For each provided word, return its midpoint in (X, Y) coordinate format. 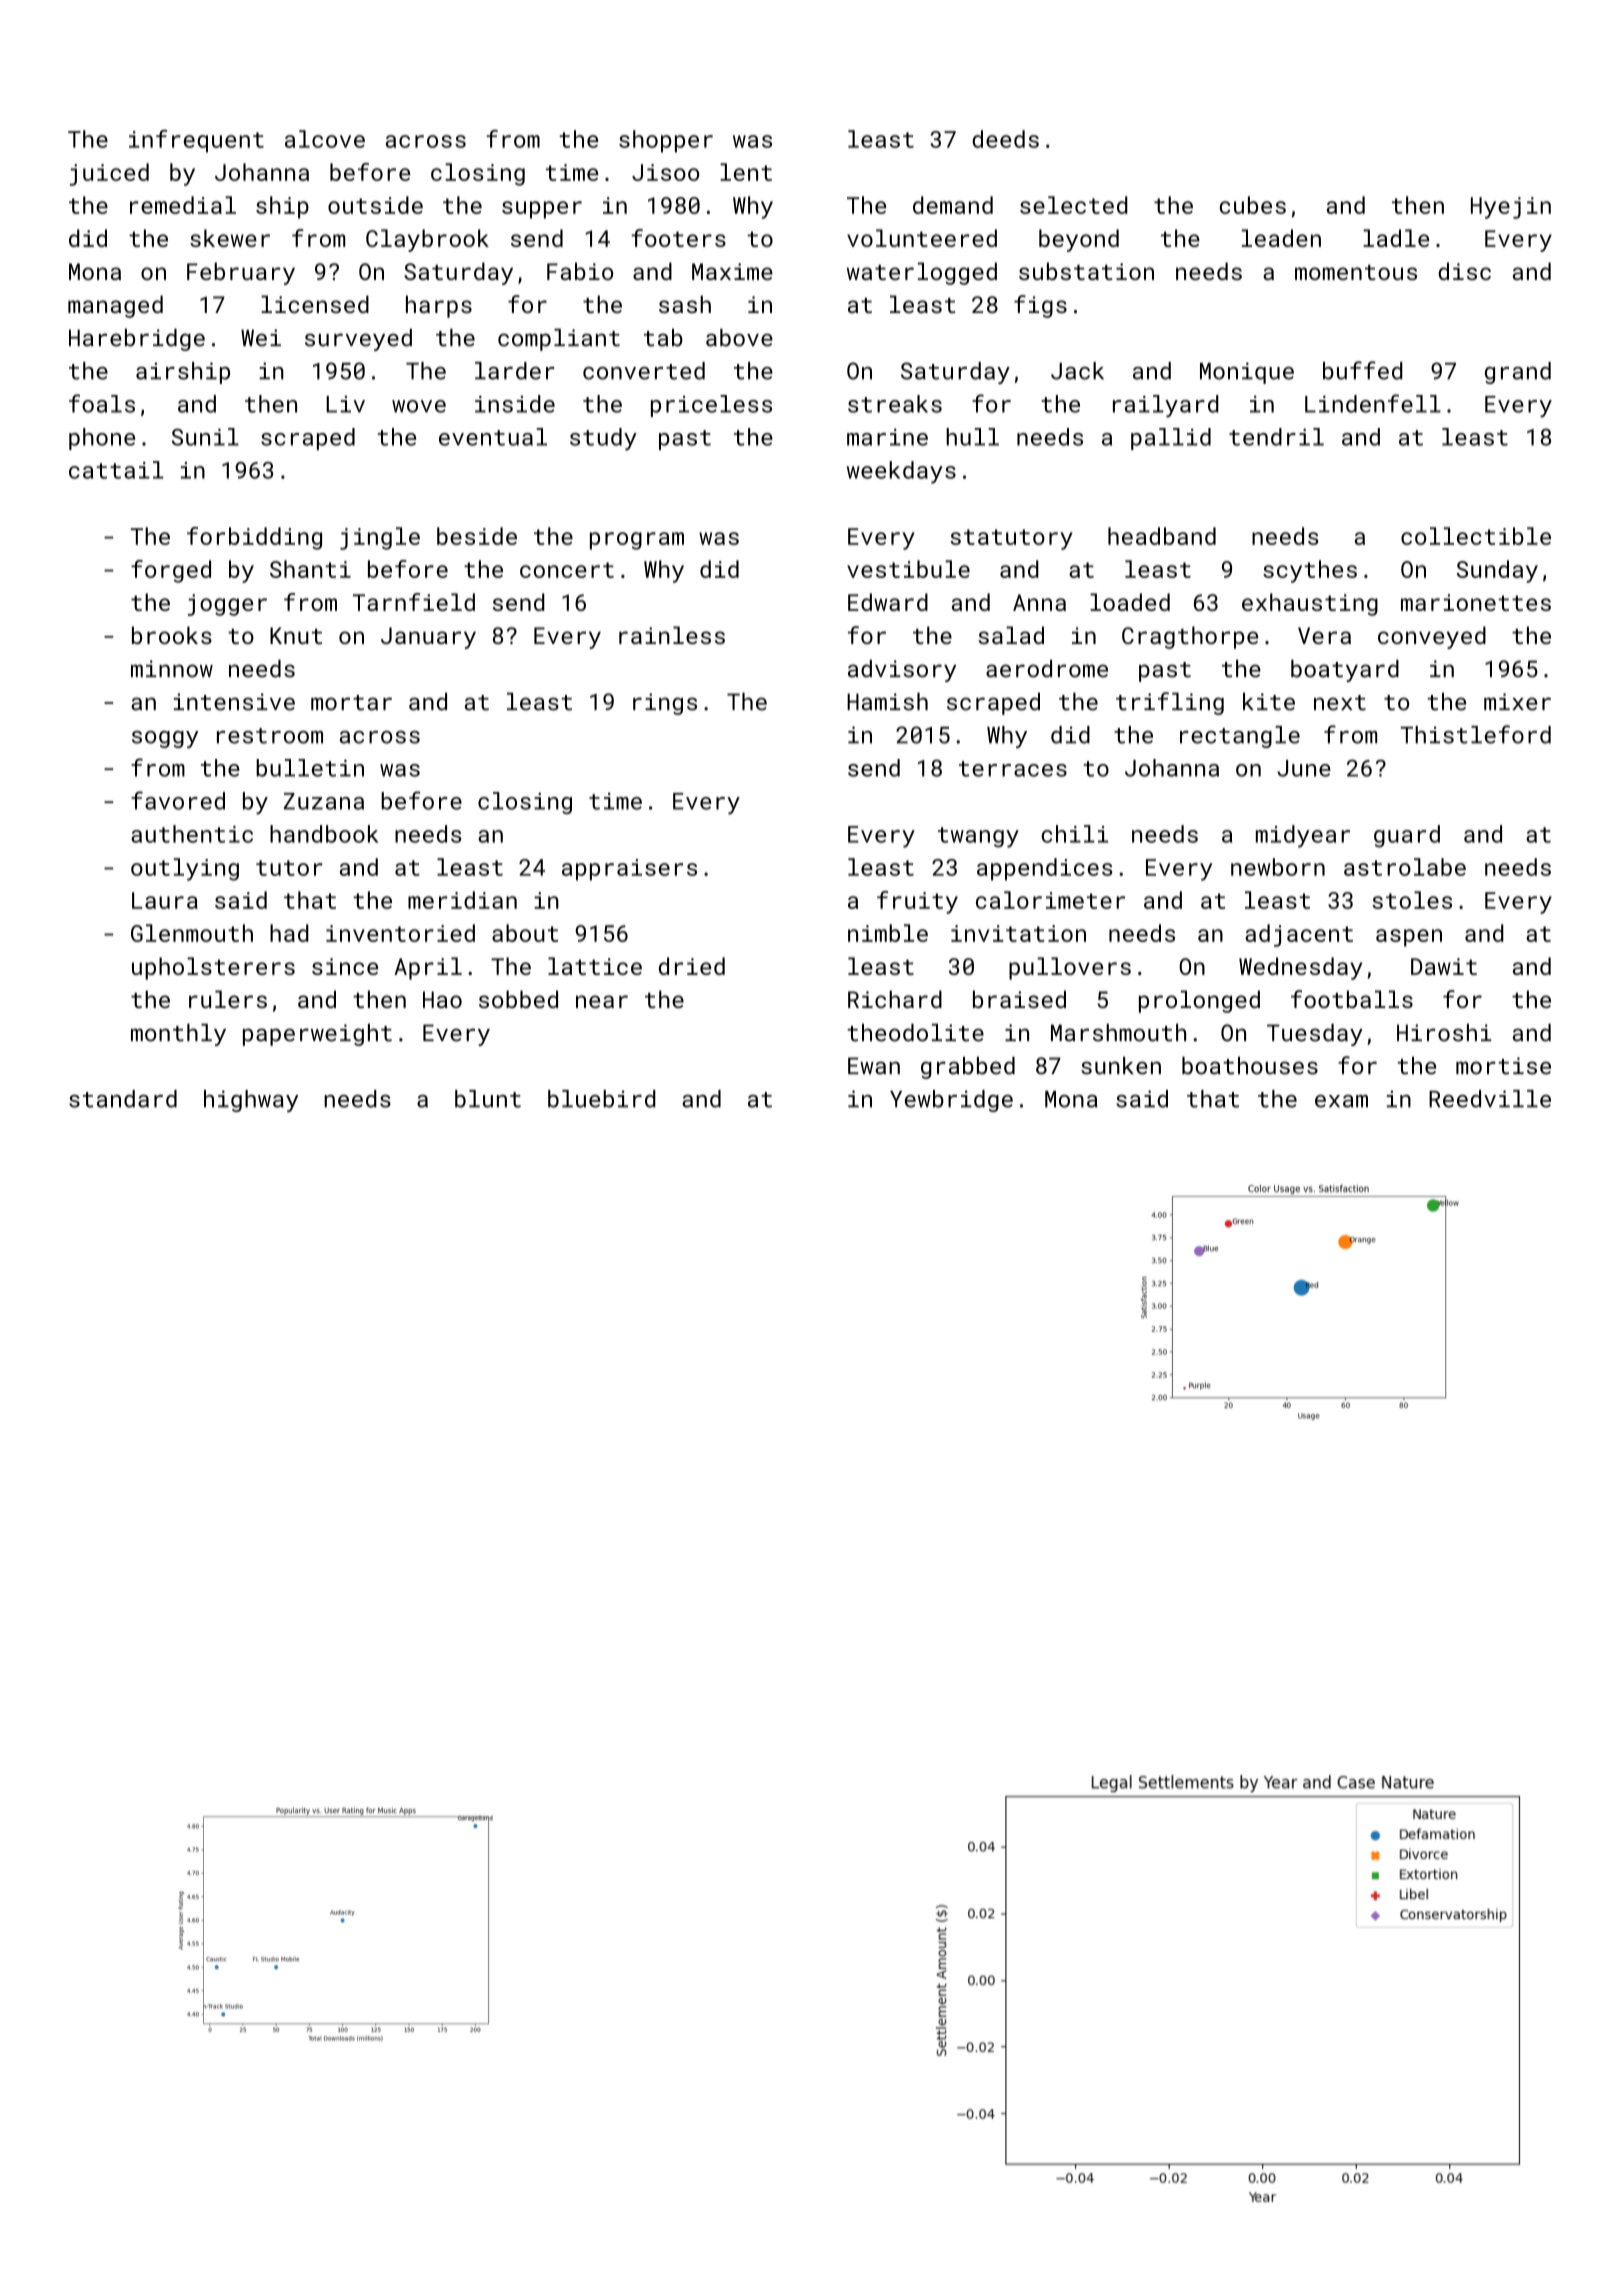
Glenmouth (192, 933)
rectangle (1240, 737)
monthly (178, 1035)
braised (1019, 999)
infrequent (196, 141)
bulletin (310, 768)
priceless (711, 406)
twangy (978, 837)
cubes (1252, 205)
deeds (1005, 139)
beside (477, 536)
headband (1162, 536)
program (637, 541)
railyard (1166, 406)
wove (419, 406)
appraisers (629, 870)
